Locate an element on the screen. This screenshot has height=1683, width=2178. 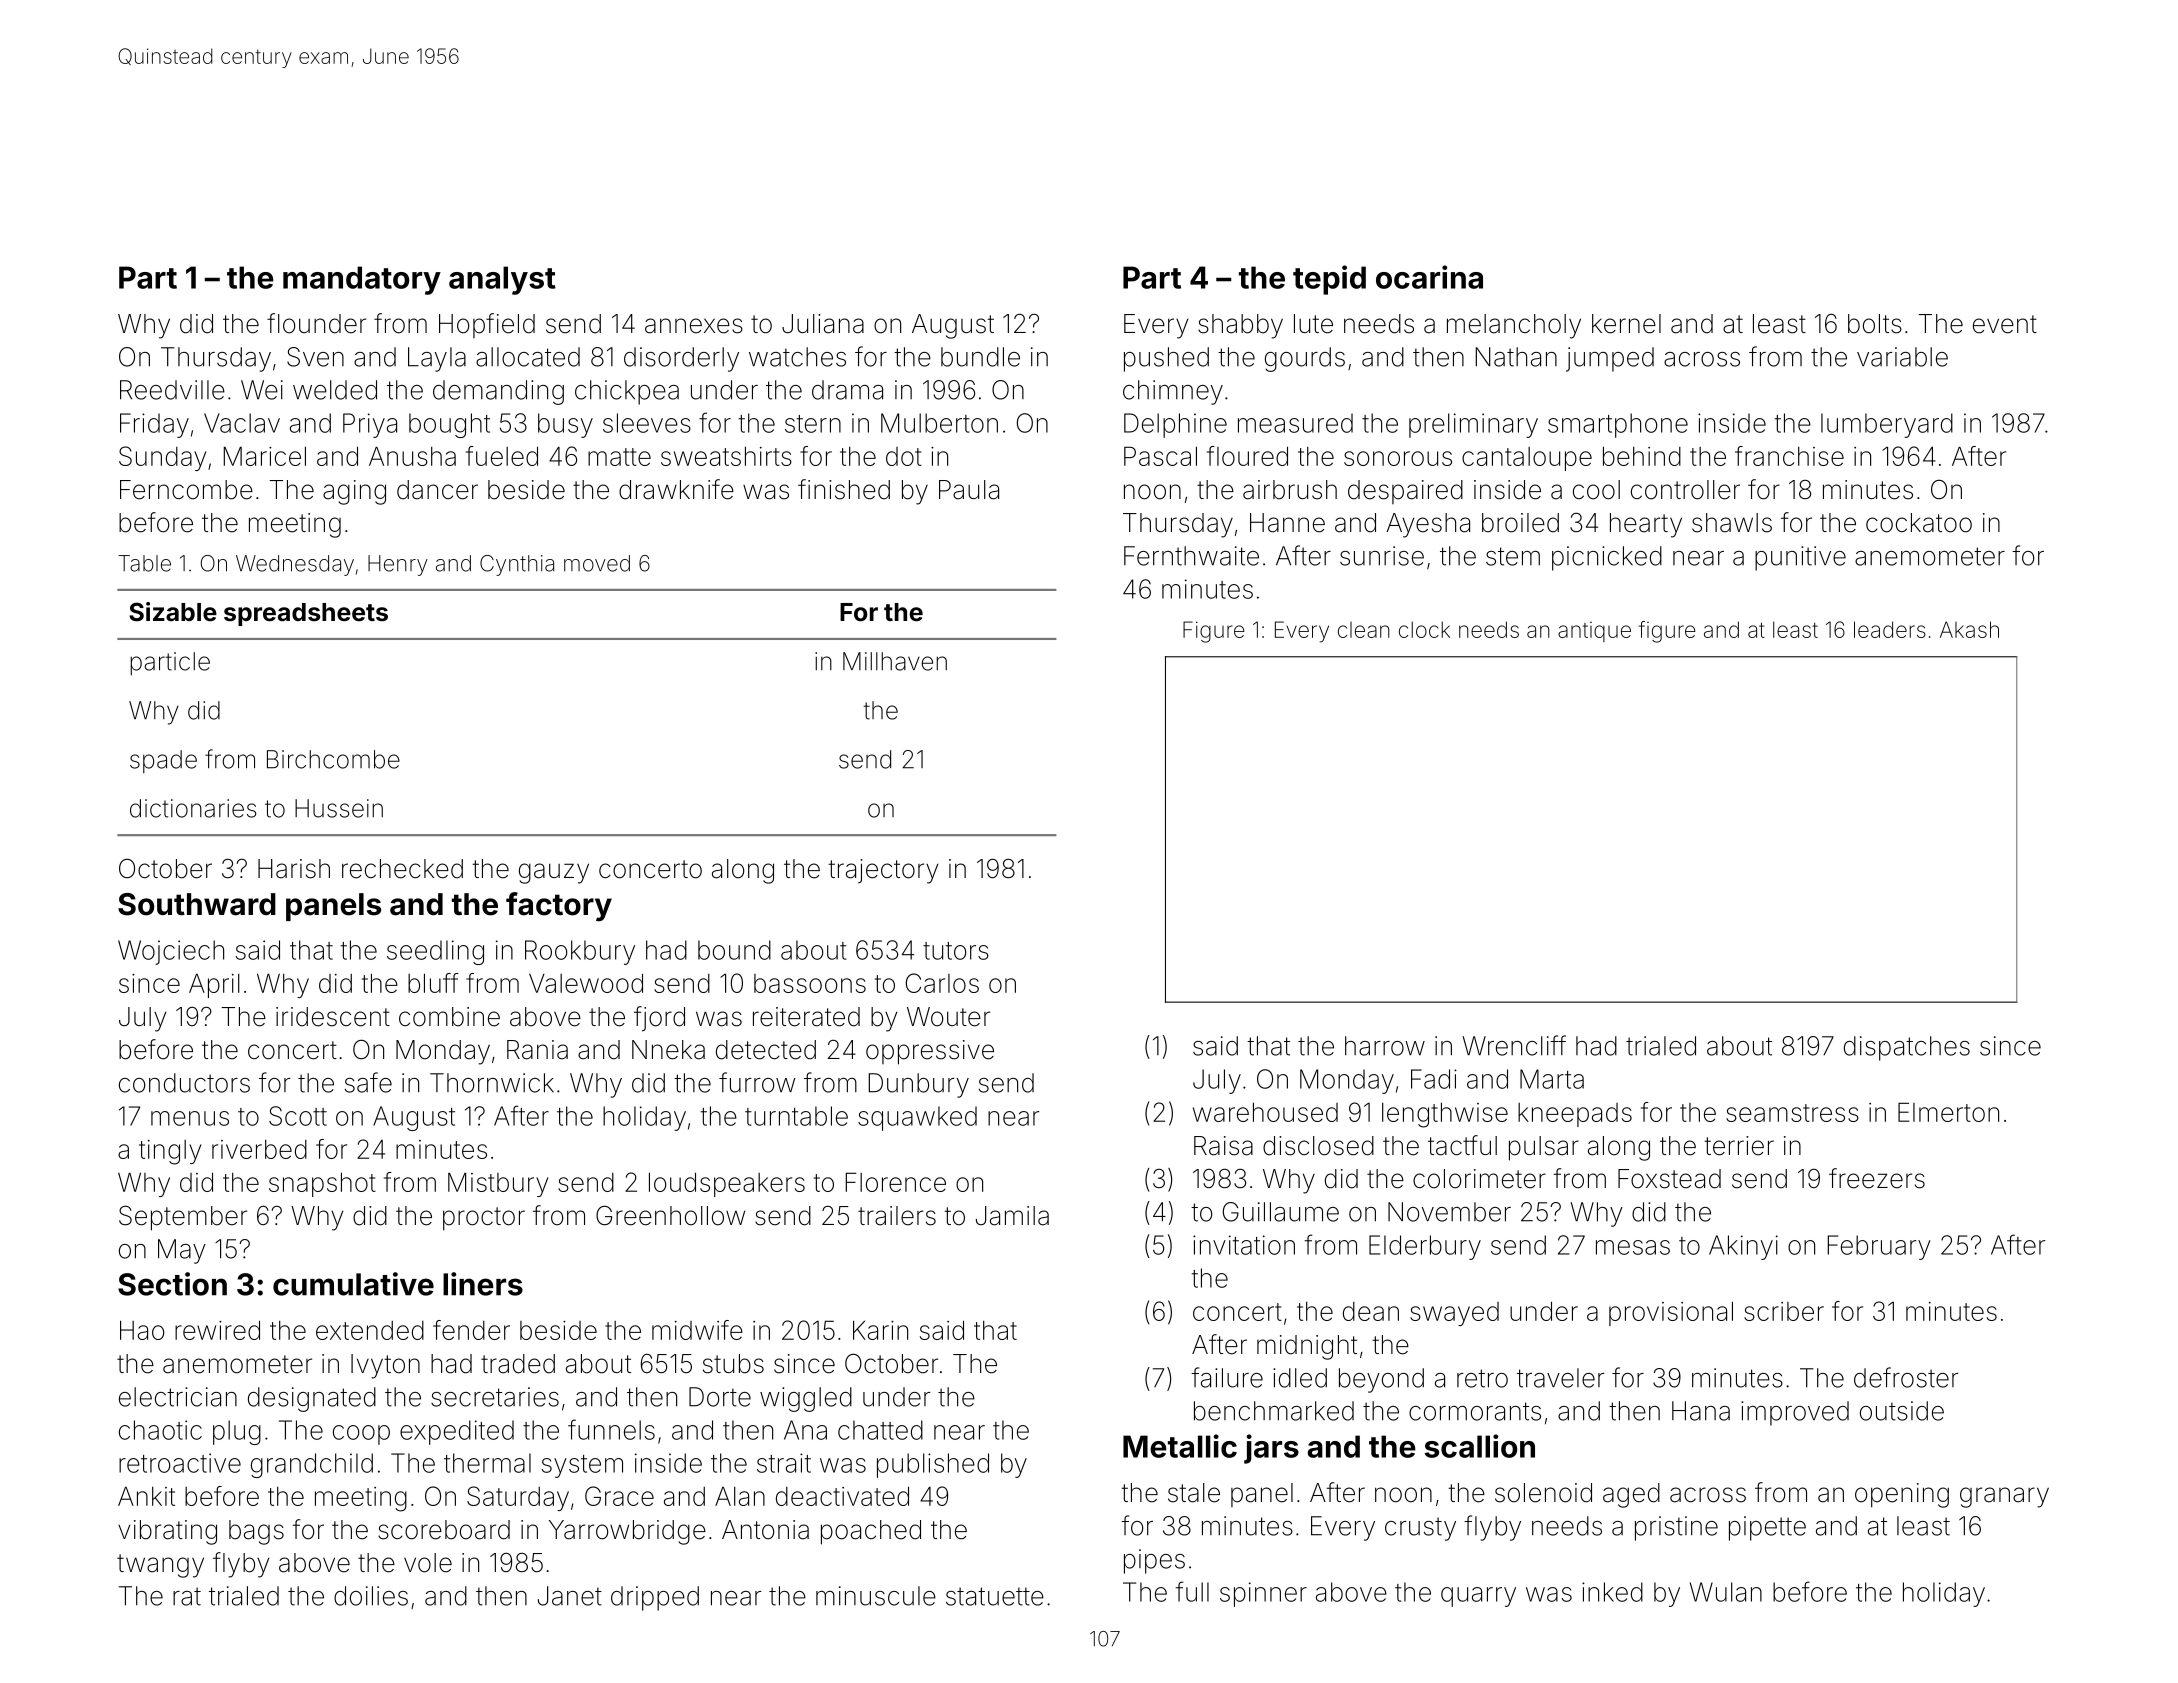
Wrencliff is located at coordinates (1514, 1045).
